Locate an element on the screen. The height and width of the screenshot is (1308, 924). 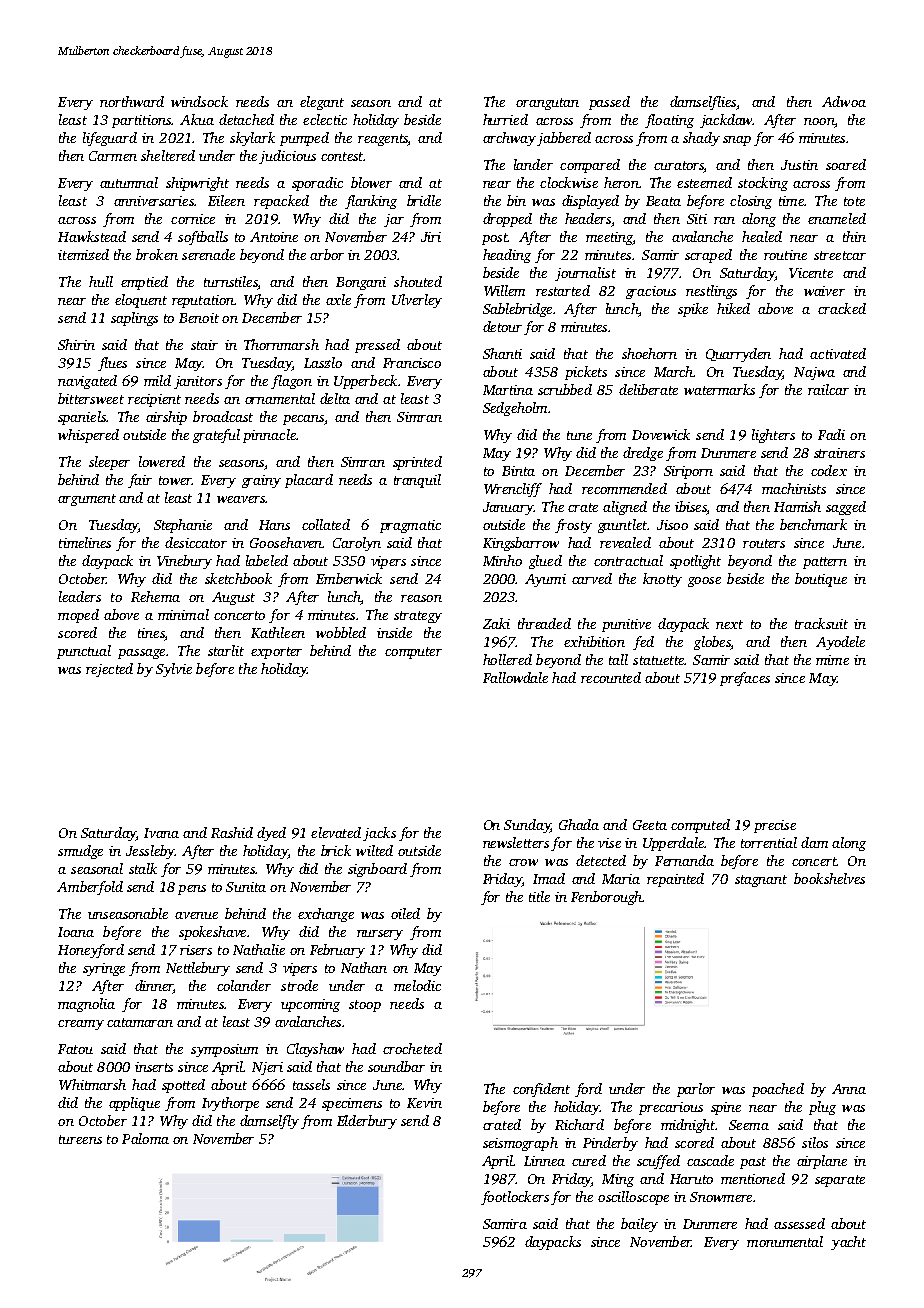
northward is located at coordinates (132, 101).
